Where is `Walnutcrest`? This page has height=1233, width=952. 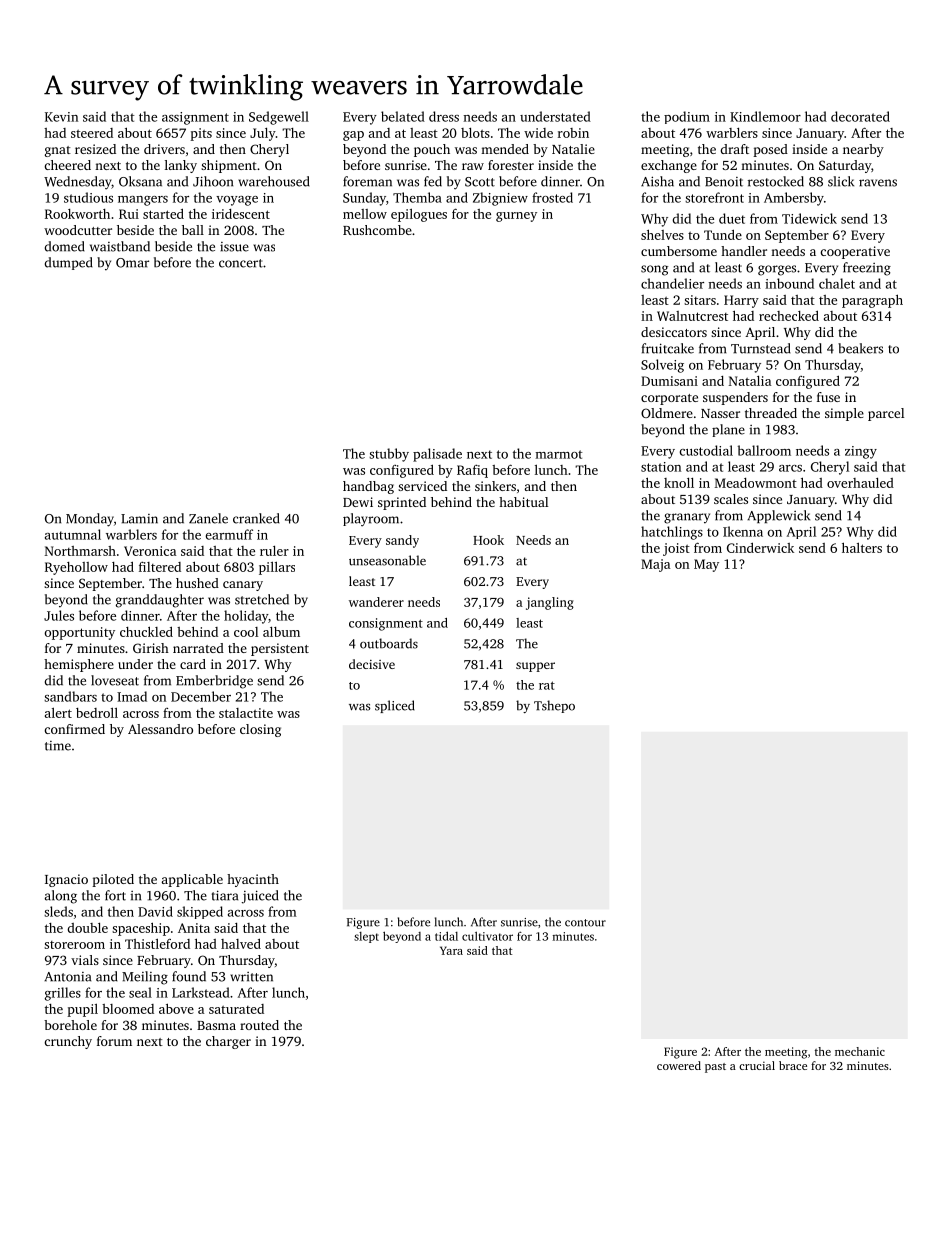 Walnutcrest is located at coordinates (692, 316).
